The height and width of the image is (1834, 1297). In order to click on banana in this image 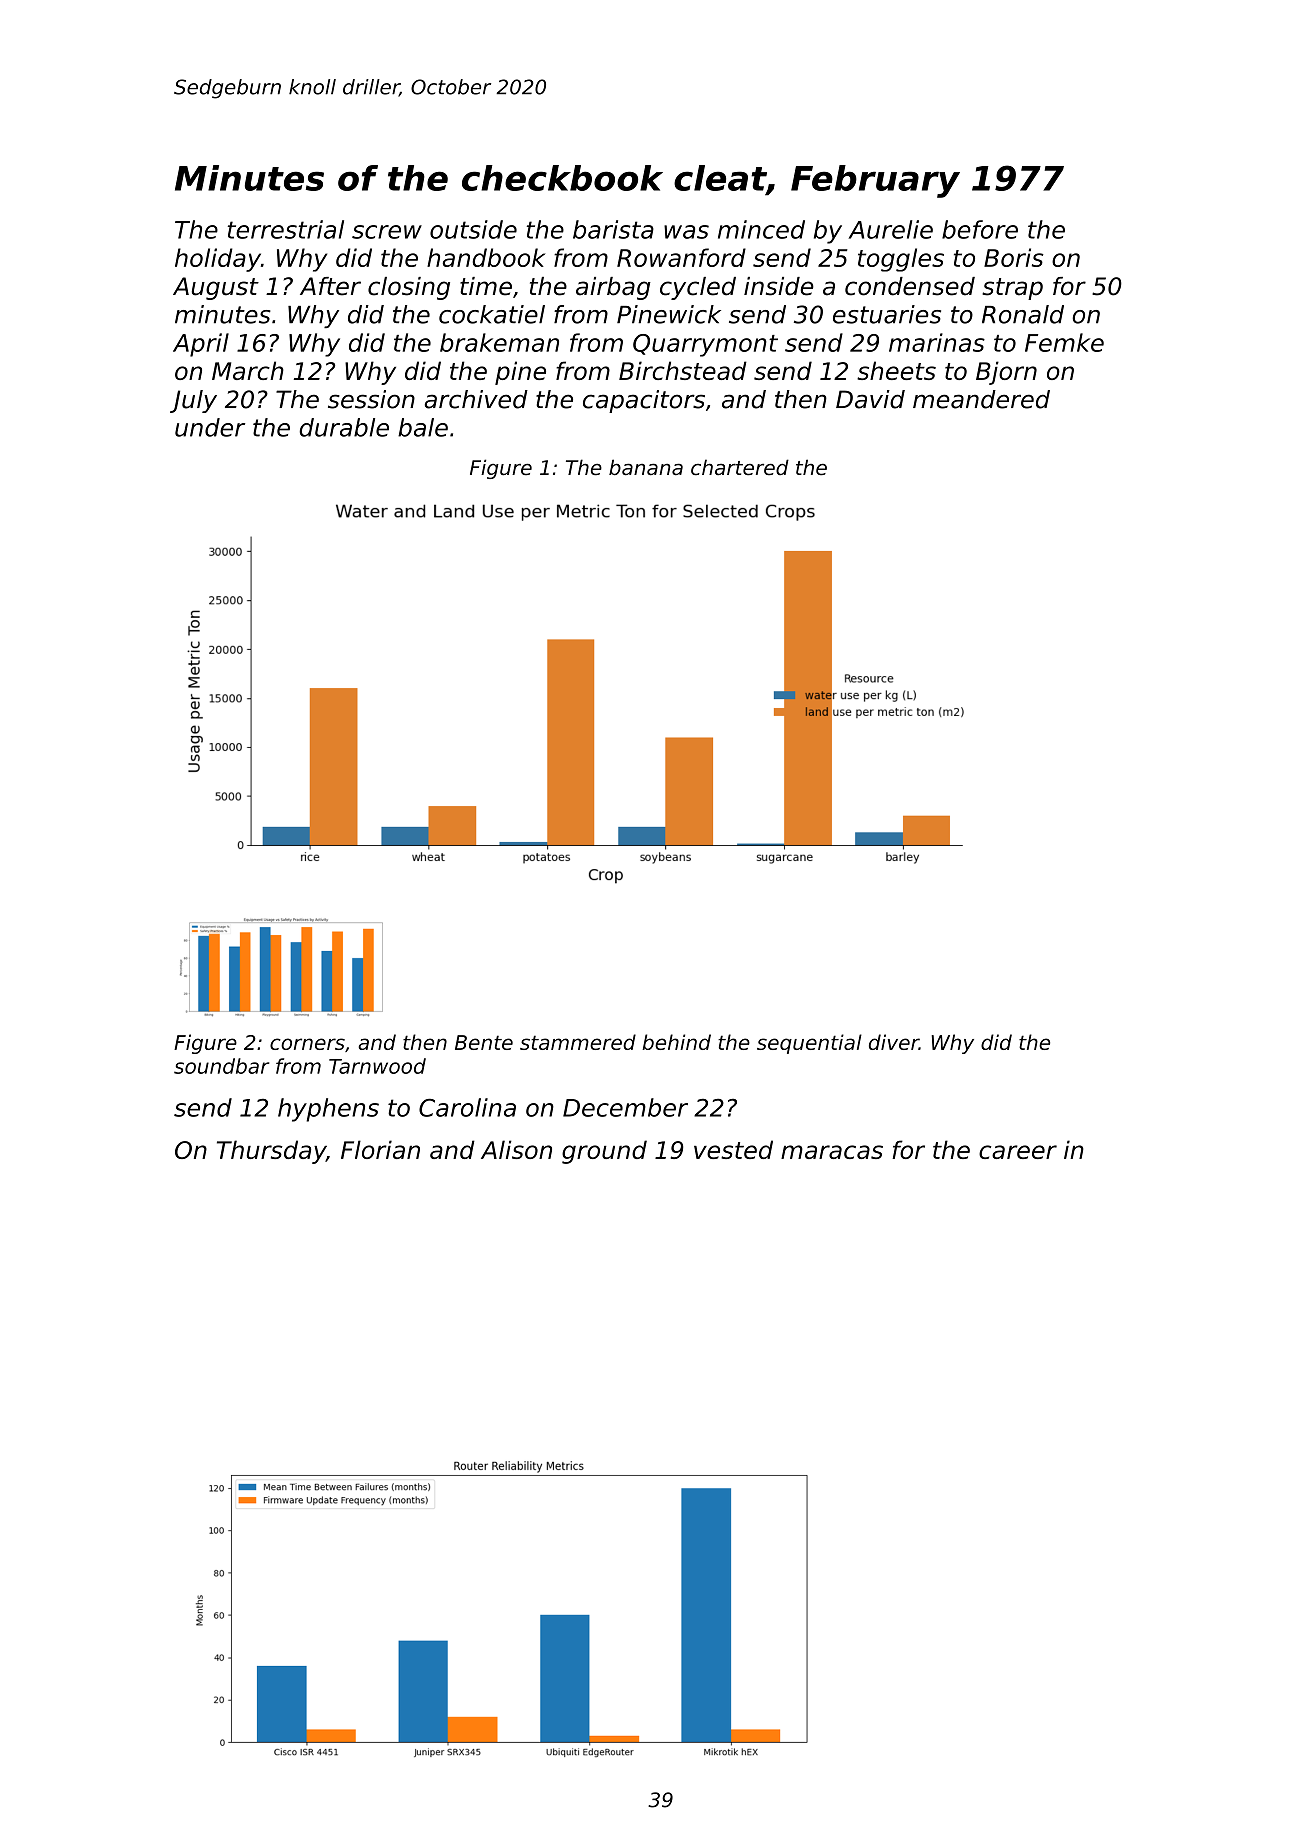, I will do `click(646, 467)`.
